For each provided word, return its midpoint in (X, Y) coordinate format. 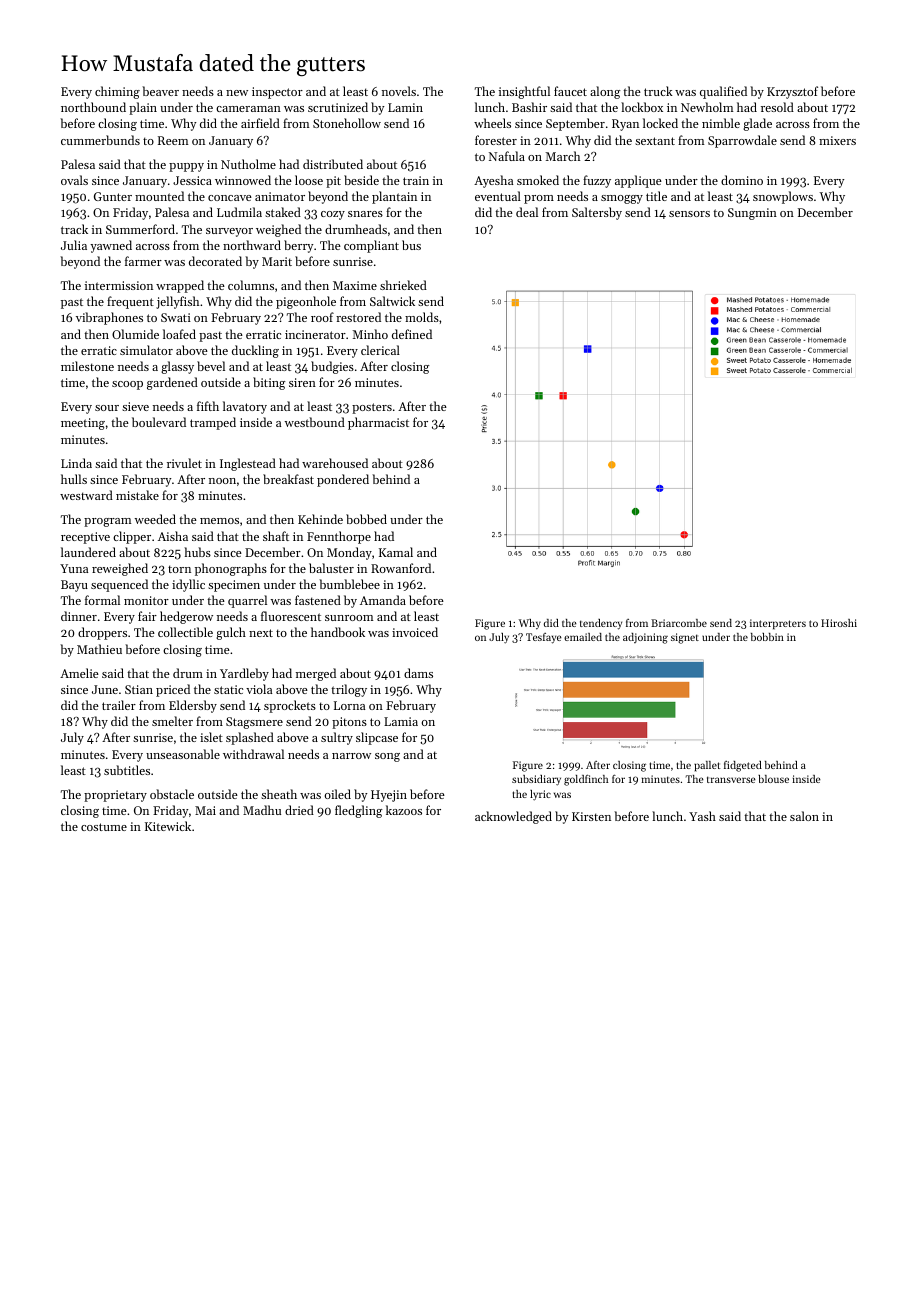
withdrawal (253, 754)
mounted (159, 196)
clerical (380, 350)
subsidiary (536, 780)
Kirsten (591, 816)
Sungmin (752, 214)
